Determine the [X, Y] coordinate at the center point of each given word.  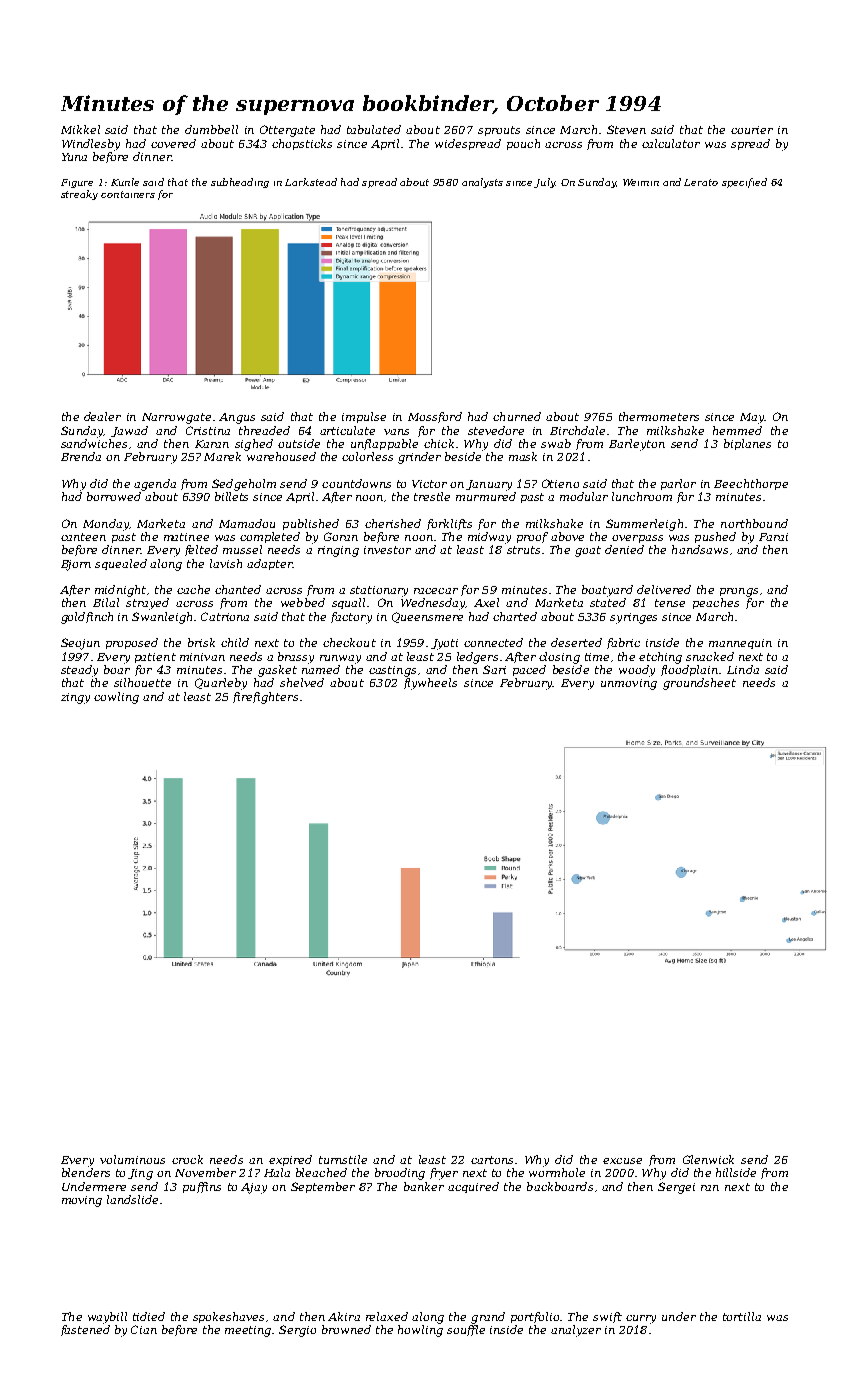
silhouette [142, 682]
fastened [85, 1330]
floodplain [689, 670]
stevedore [496, 430]
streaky [79, 195]
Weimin [641, 182]
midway [489, 538]
